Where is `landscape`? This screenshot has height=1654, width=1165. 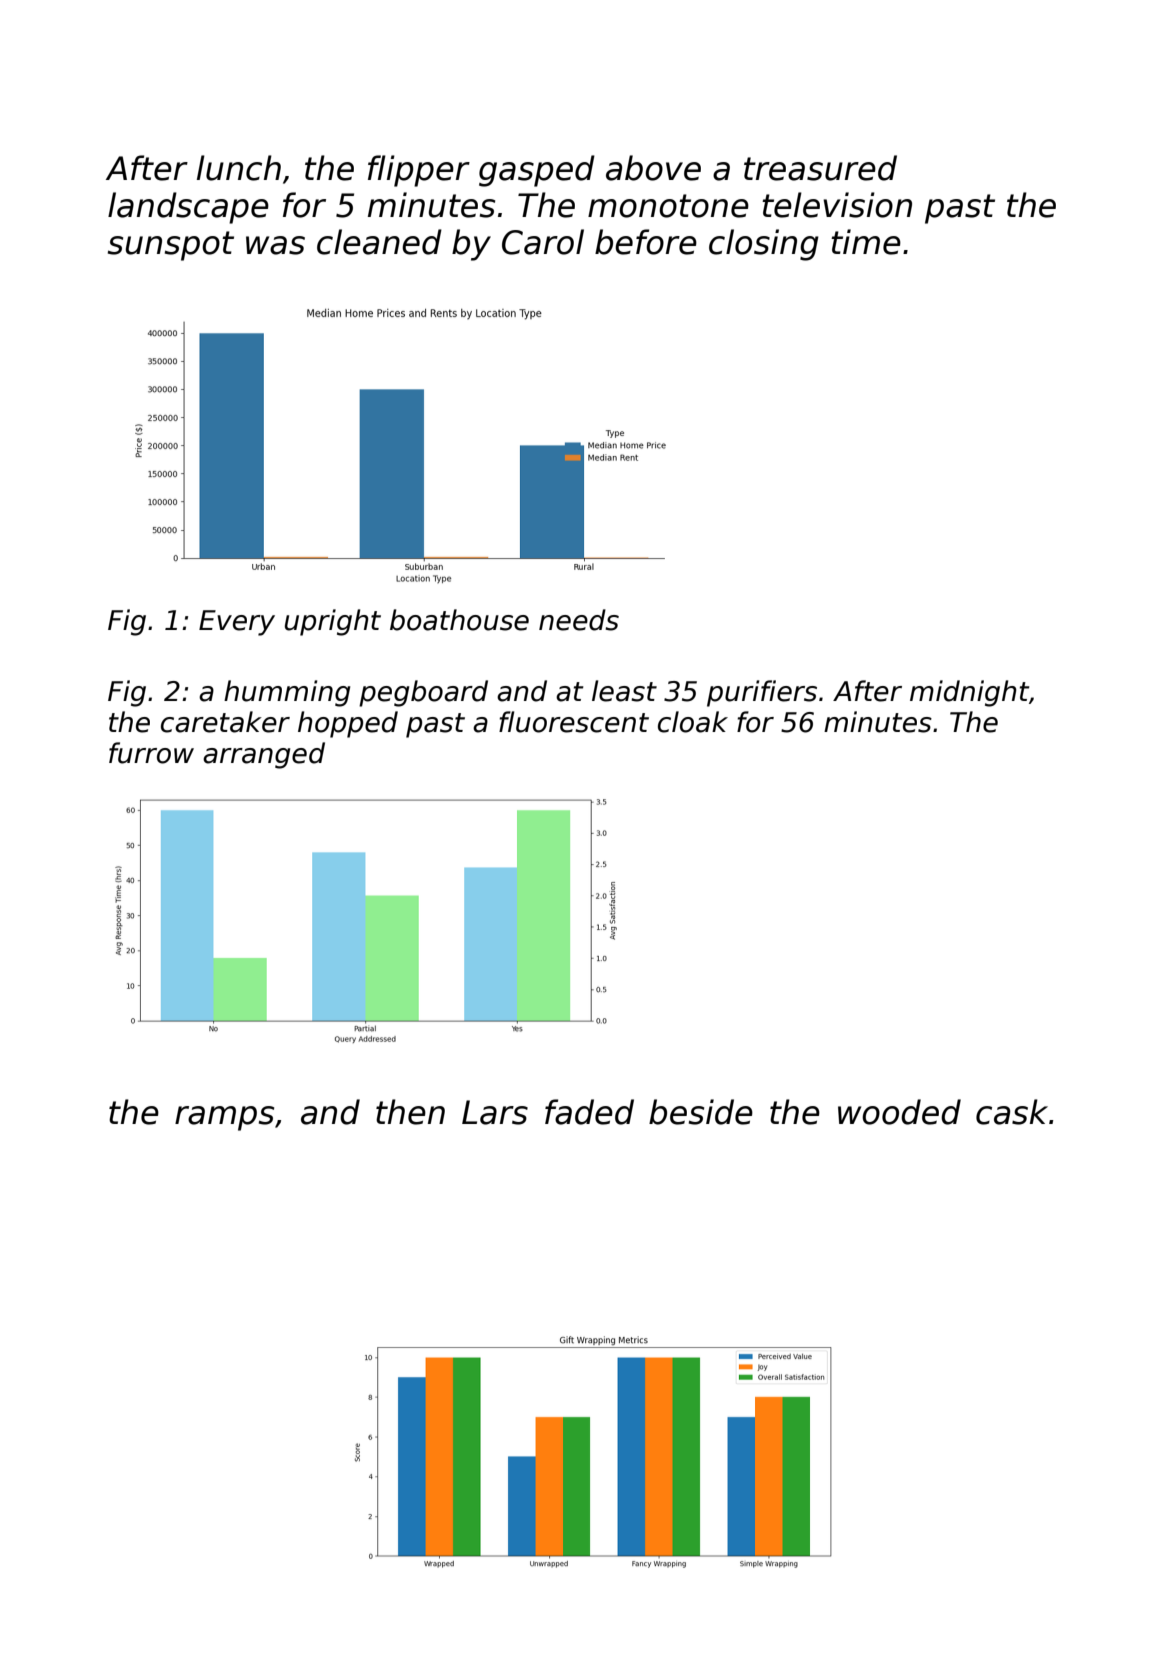 landscape is located at coordinates (188, 208).
